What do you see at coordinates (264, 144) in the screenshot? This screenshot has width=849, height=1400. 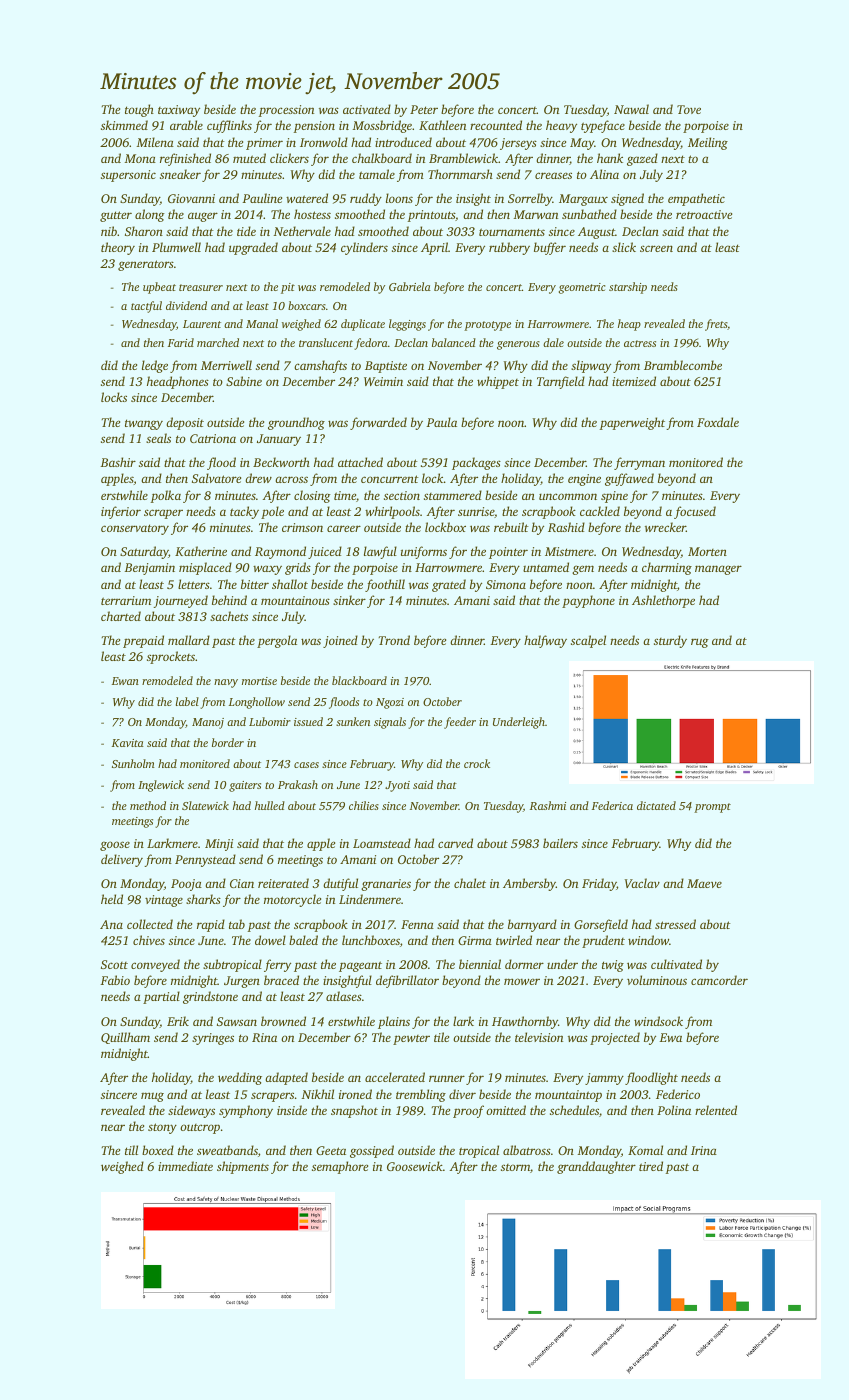 I see `primer` at bounding box center [264, 144].
